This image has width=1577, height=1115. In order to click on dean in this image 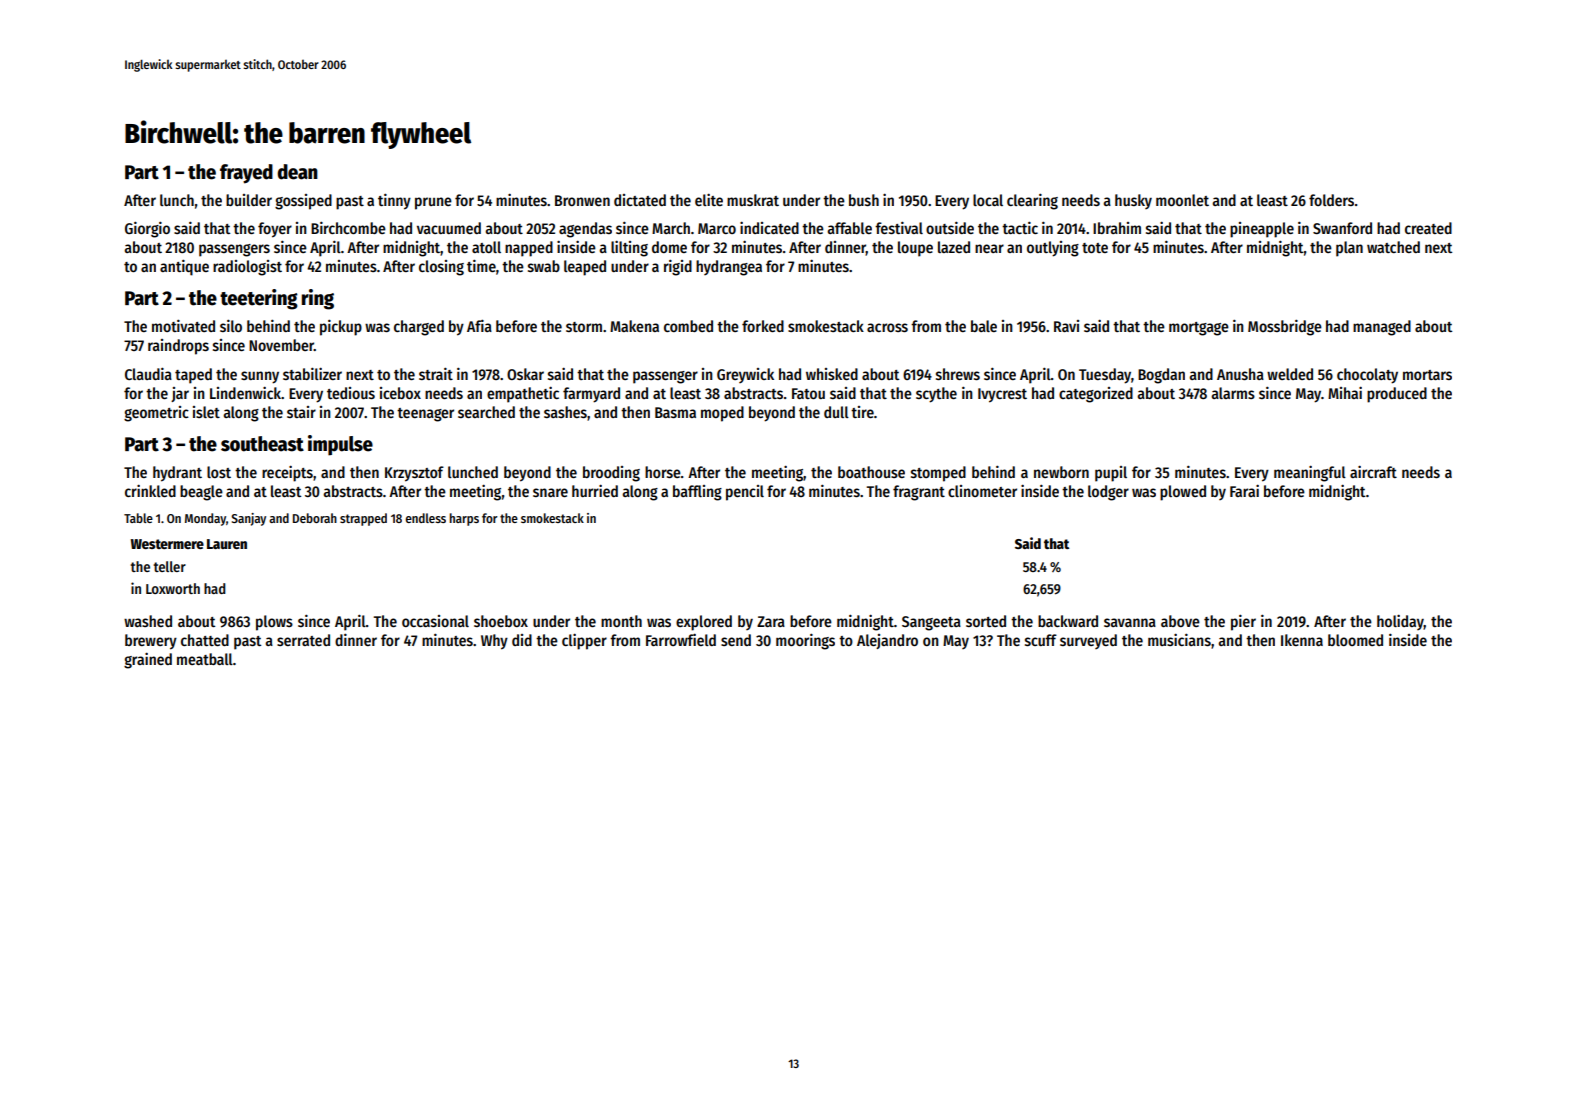, I will do `click(297, 172)`.
